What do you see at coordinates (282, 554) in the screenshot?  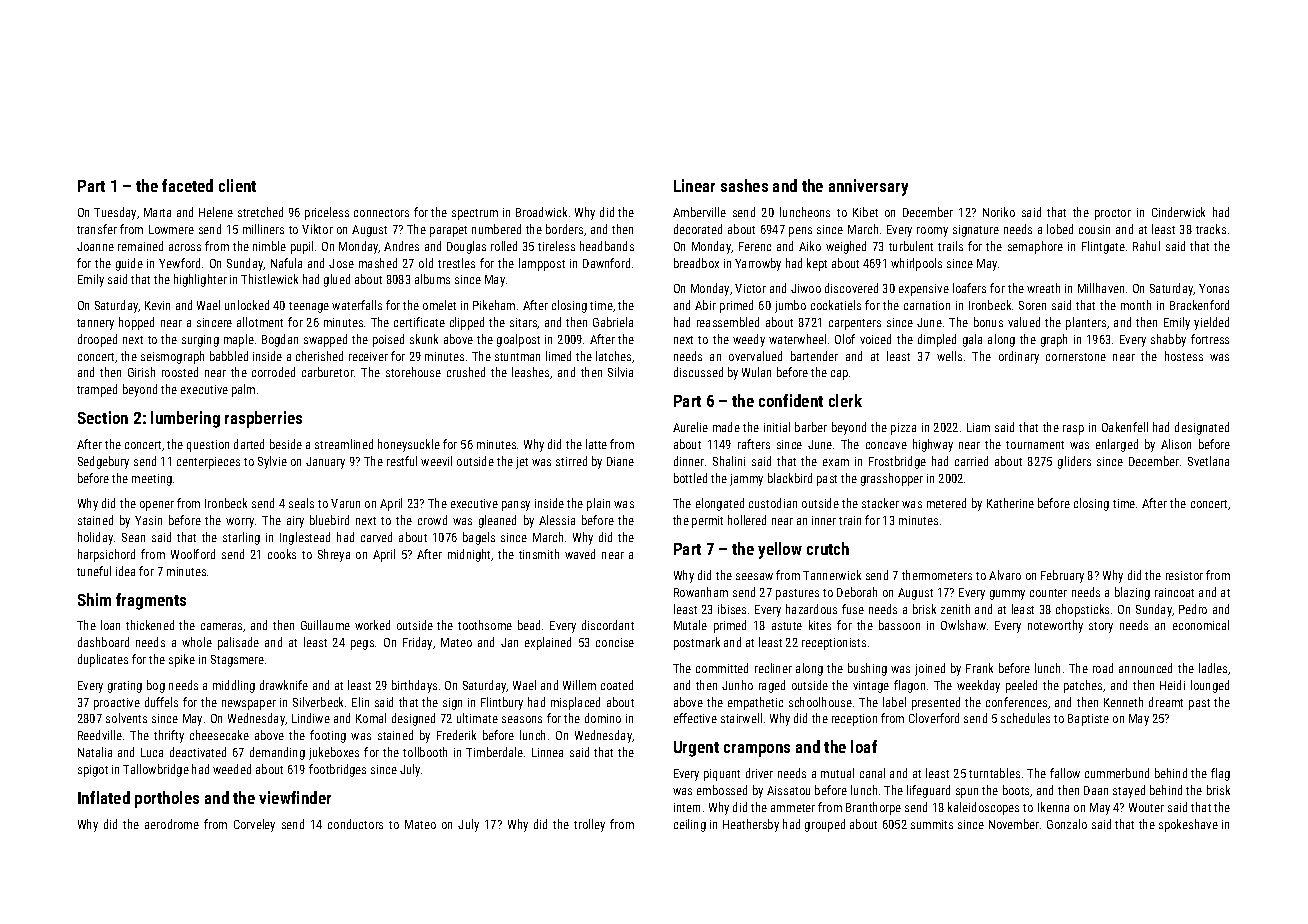 I see `cooks` at bounding box center [282, 554].
